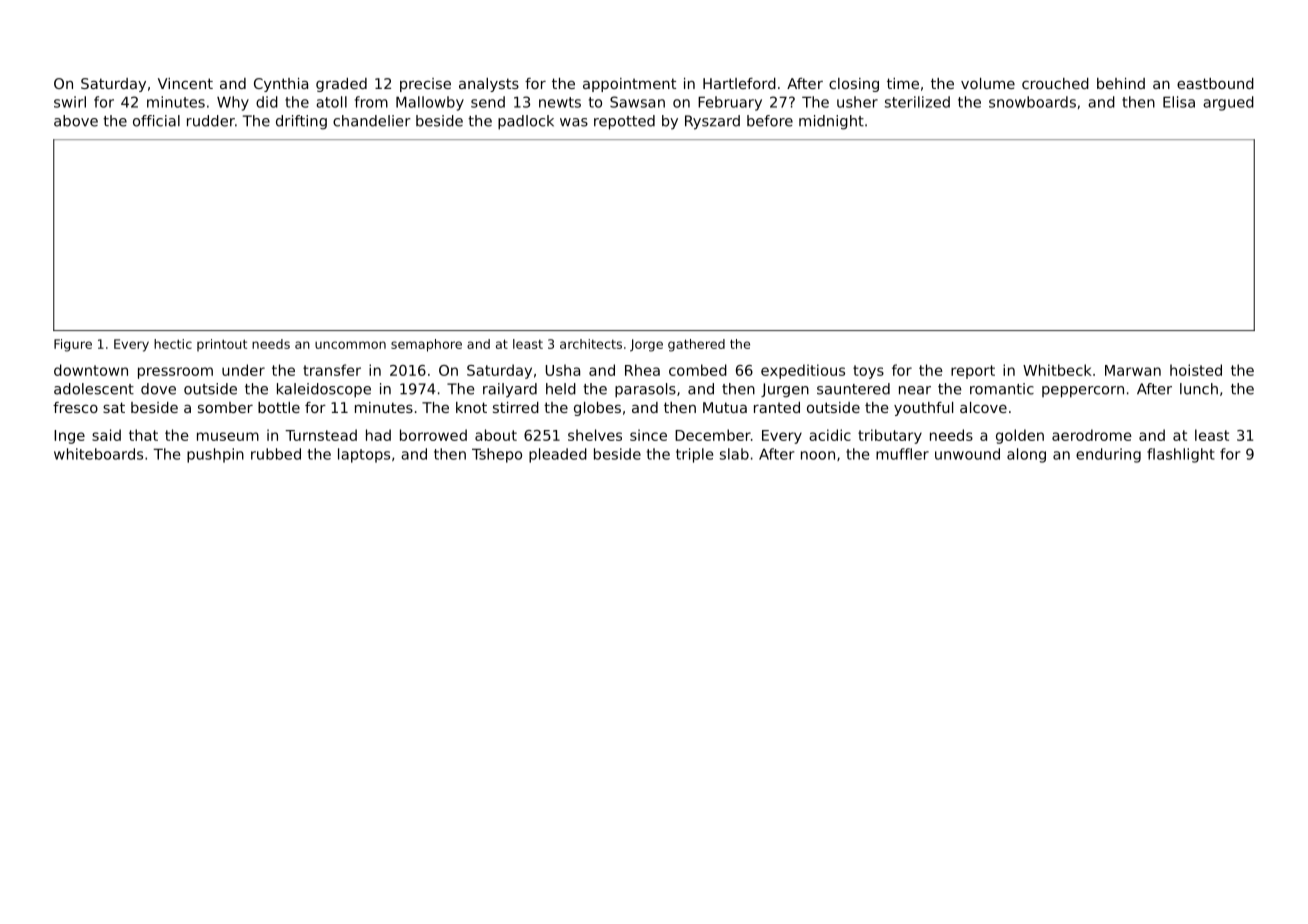 This screenshot has width=1308, height=924. What do you see at coordinates (156, 121) in the screenshot?
I see `official` at bounding box center [156, 121].
